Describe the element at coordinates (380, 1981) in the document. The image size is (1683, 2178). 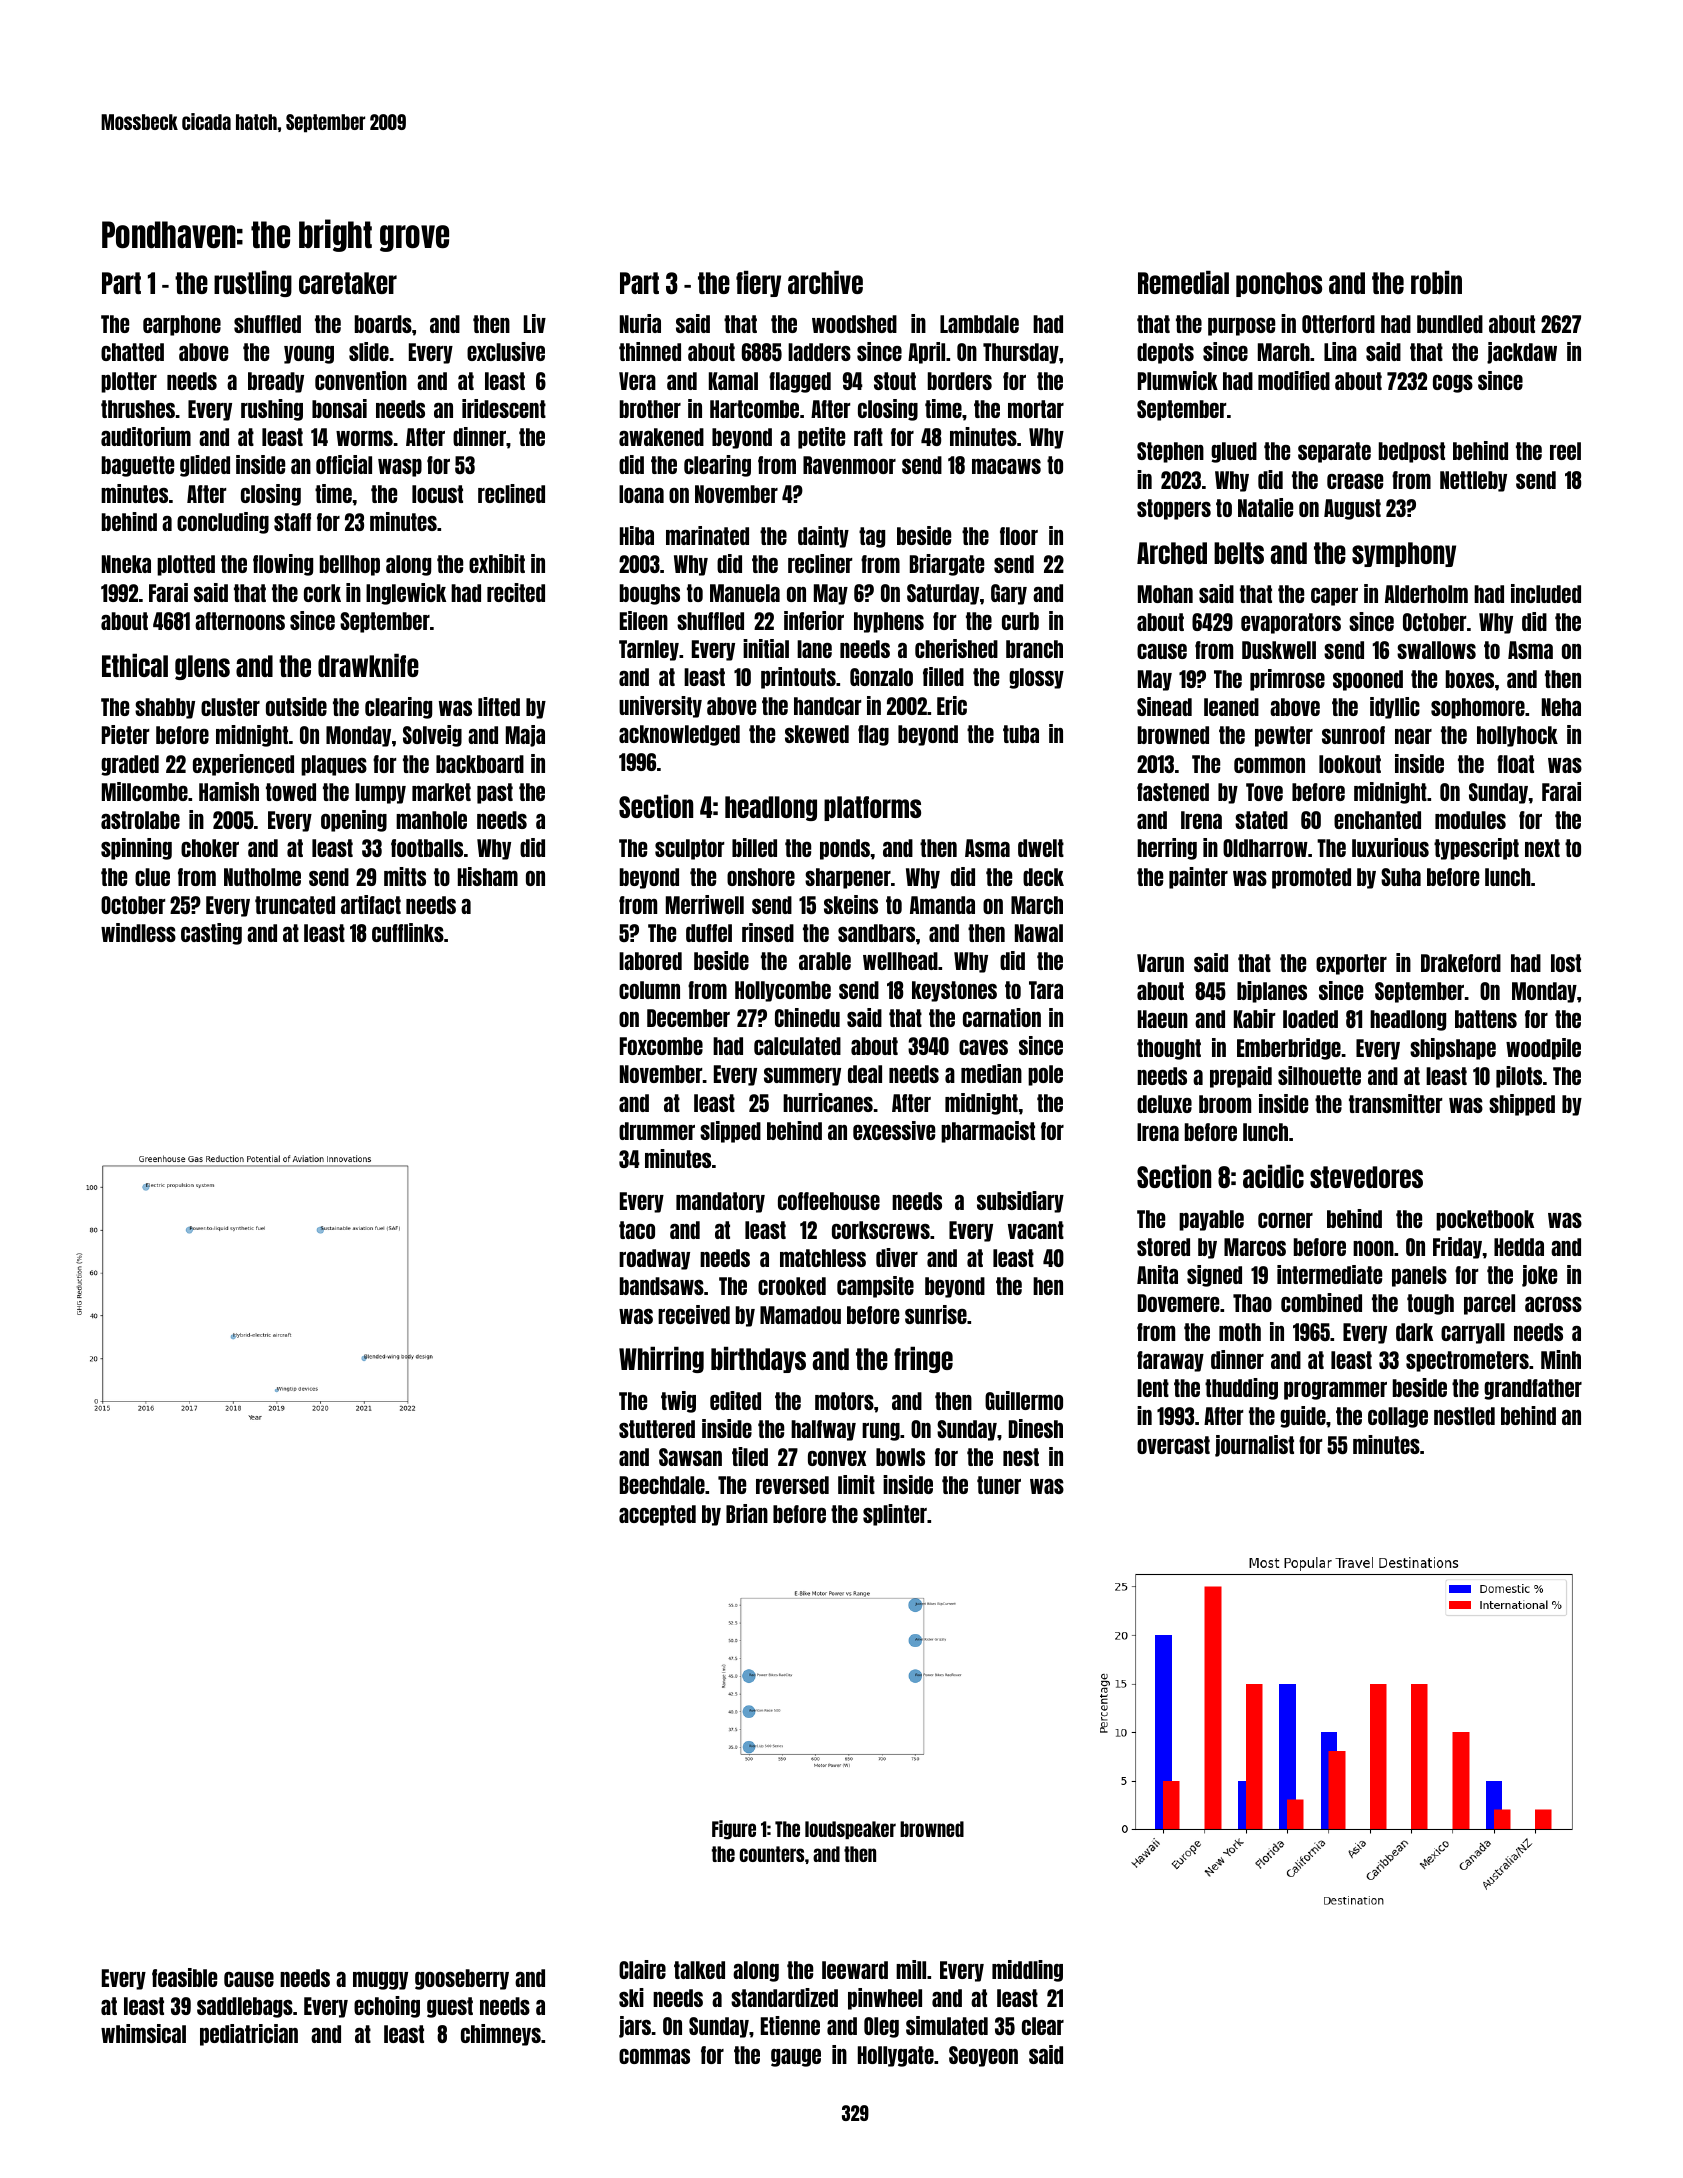
I see `muggy` at that location.
